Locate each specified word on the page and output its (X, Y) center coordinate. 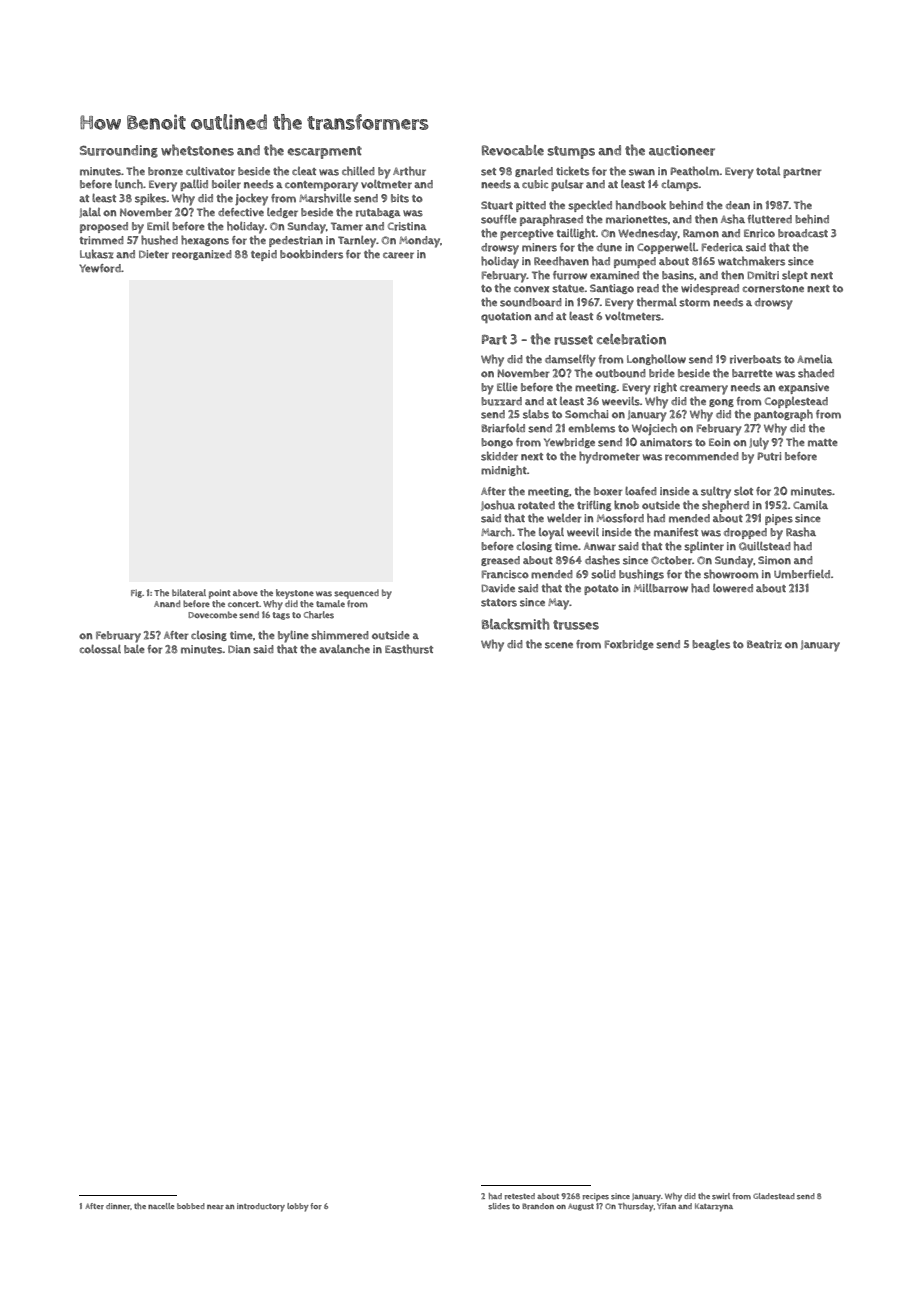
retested (520, 1196)
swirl (721, 1196)
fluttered (769, 219)
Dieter (154, 254)
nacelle (161, 1206)
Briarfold (503, 428)
